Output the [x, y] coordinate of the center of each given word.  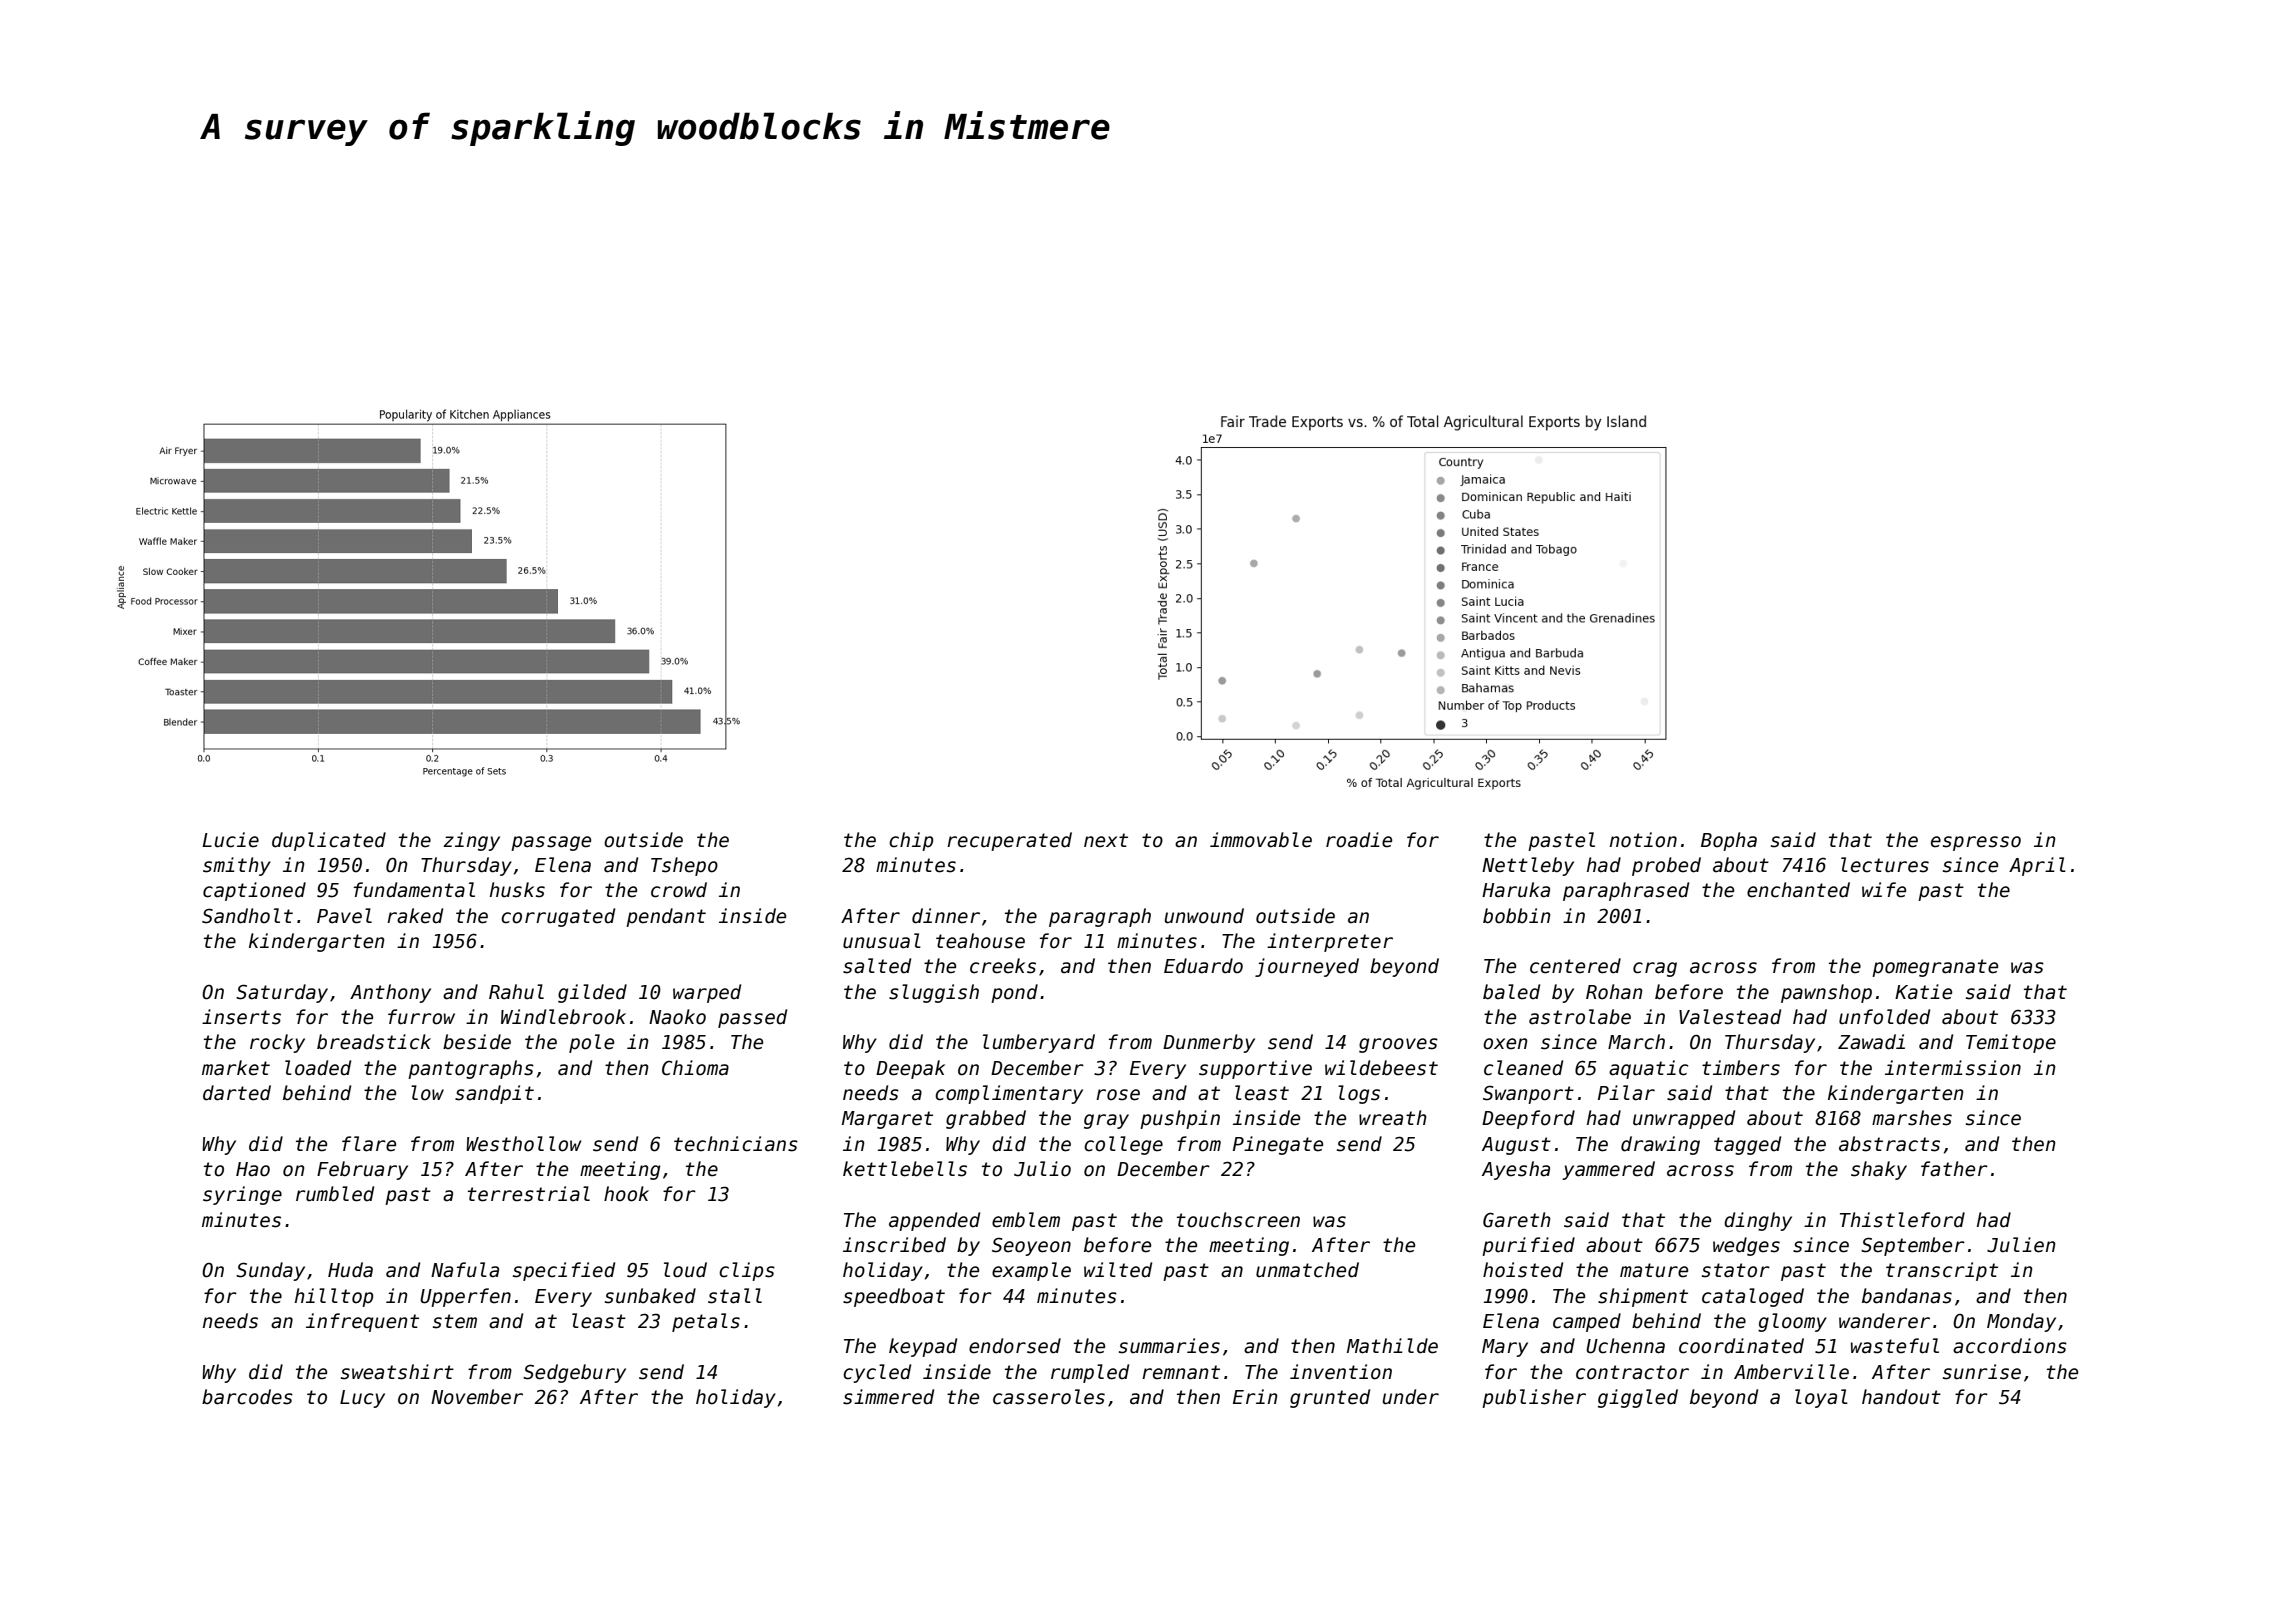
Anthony [390, 993]
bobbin [1517, 916]
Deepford [1528, 1119]
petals [706, 1322]
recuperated [1009, 841]
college [1123, 1145]
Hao [253, 1169]
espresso [1976, 843]
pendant [666, 917]
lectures [1885, 865]
